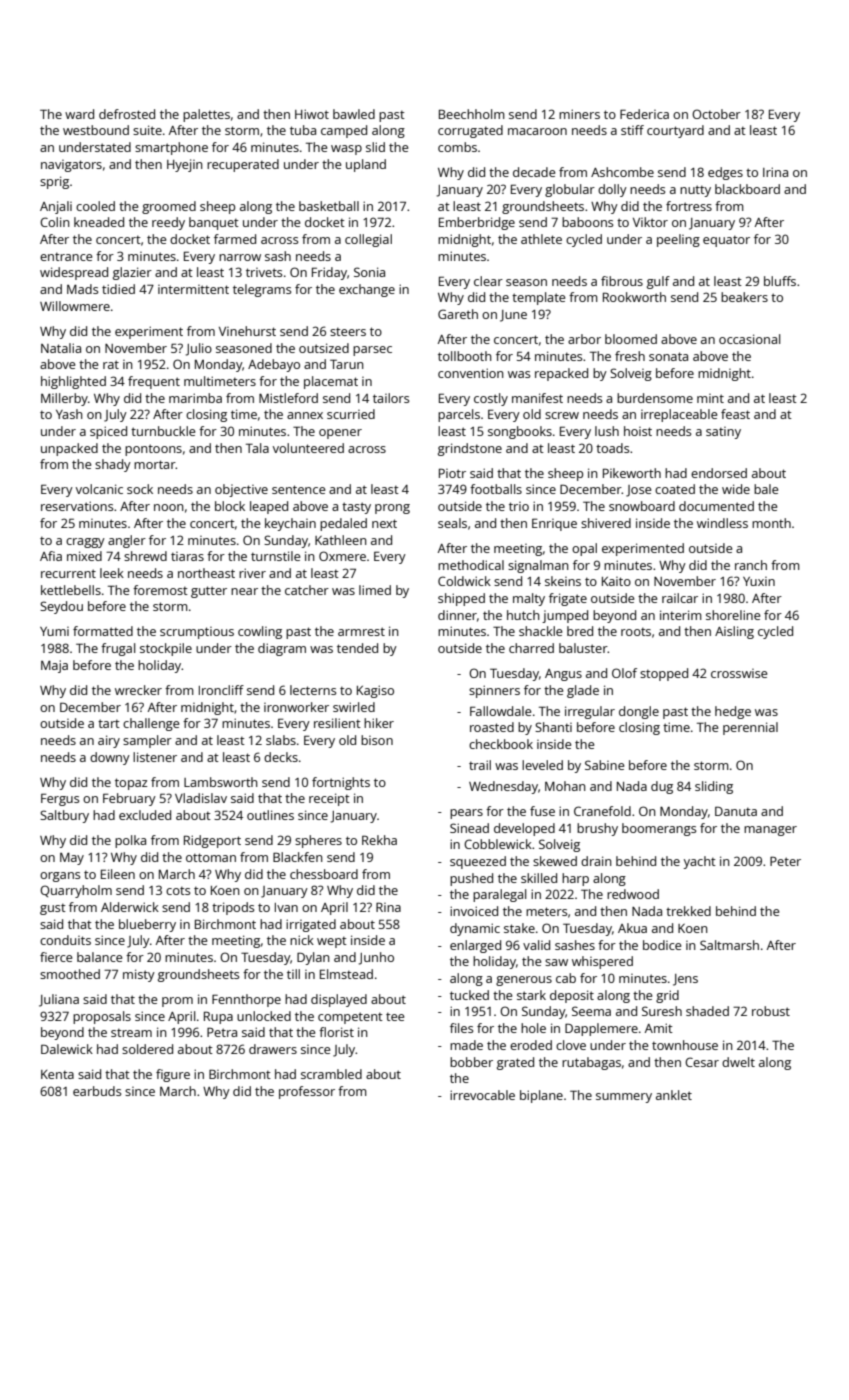 The width and height of the image is (849, 1400). What do you see at coordinates (744, 297) in the image?
I see `beakers` at bounding box center [744, 297].
